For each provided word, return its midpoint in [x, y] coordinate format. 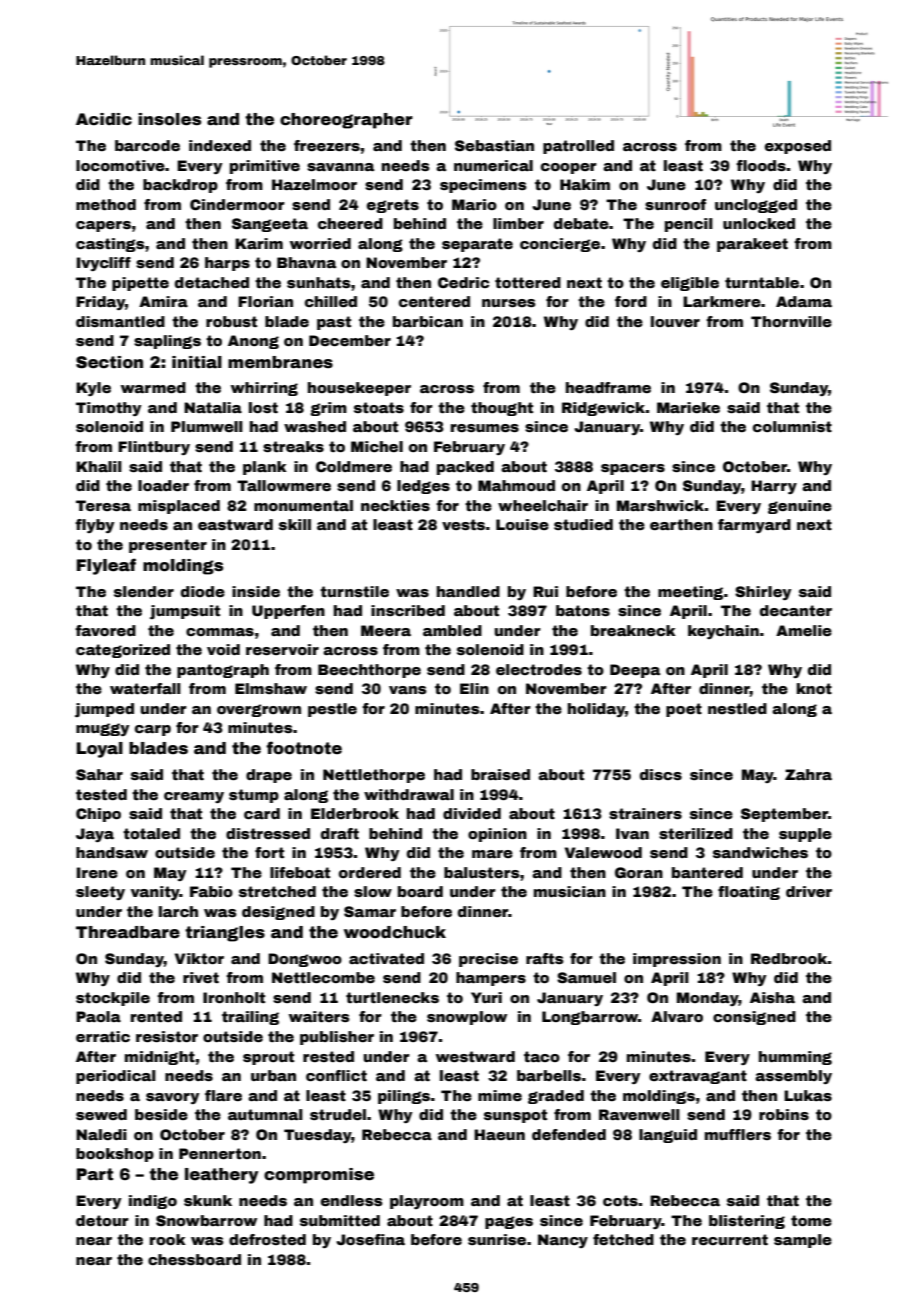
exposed [798, 147]
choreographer [346, 121]
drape [269, 776]
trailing [250, 1018]
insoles [169, 119]
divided [472, 813]
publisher [337, 1038]
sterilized [696, 833]
